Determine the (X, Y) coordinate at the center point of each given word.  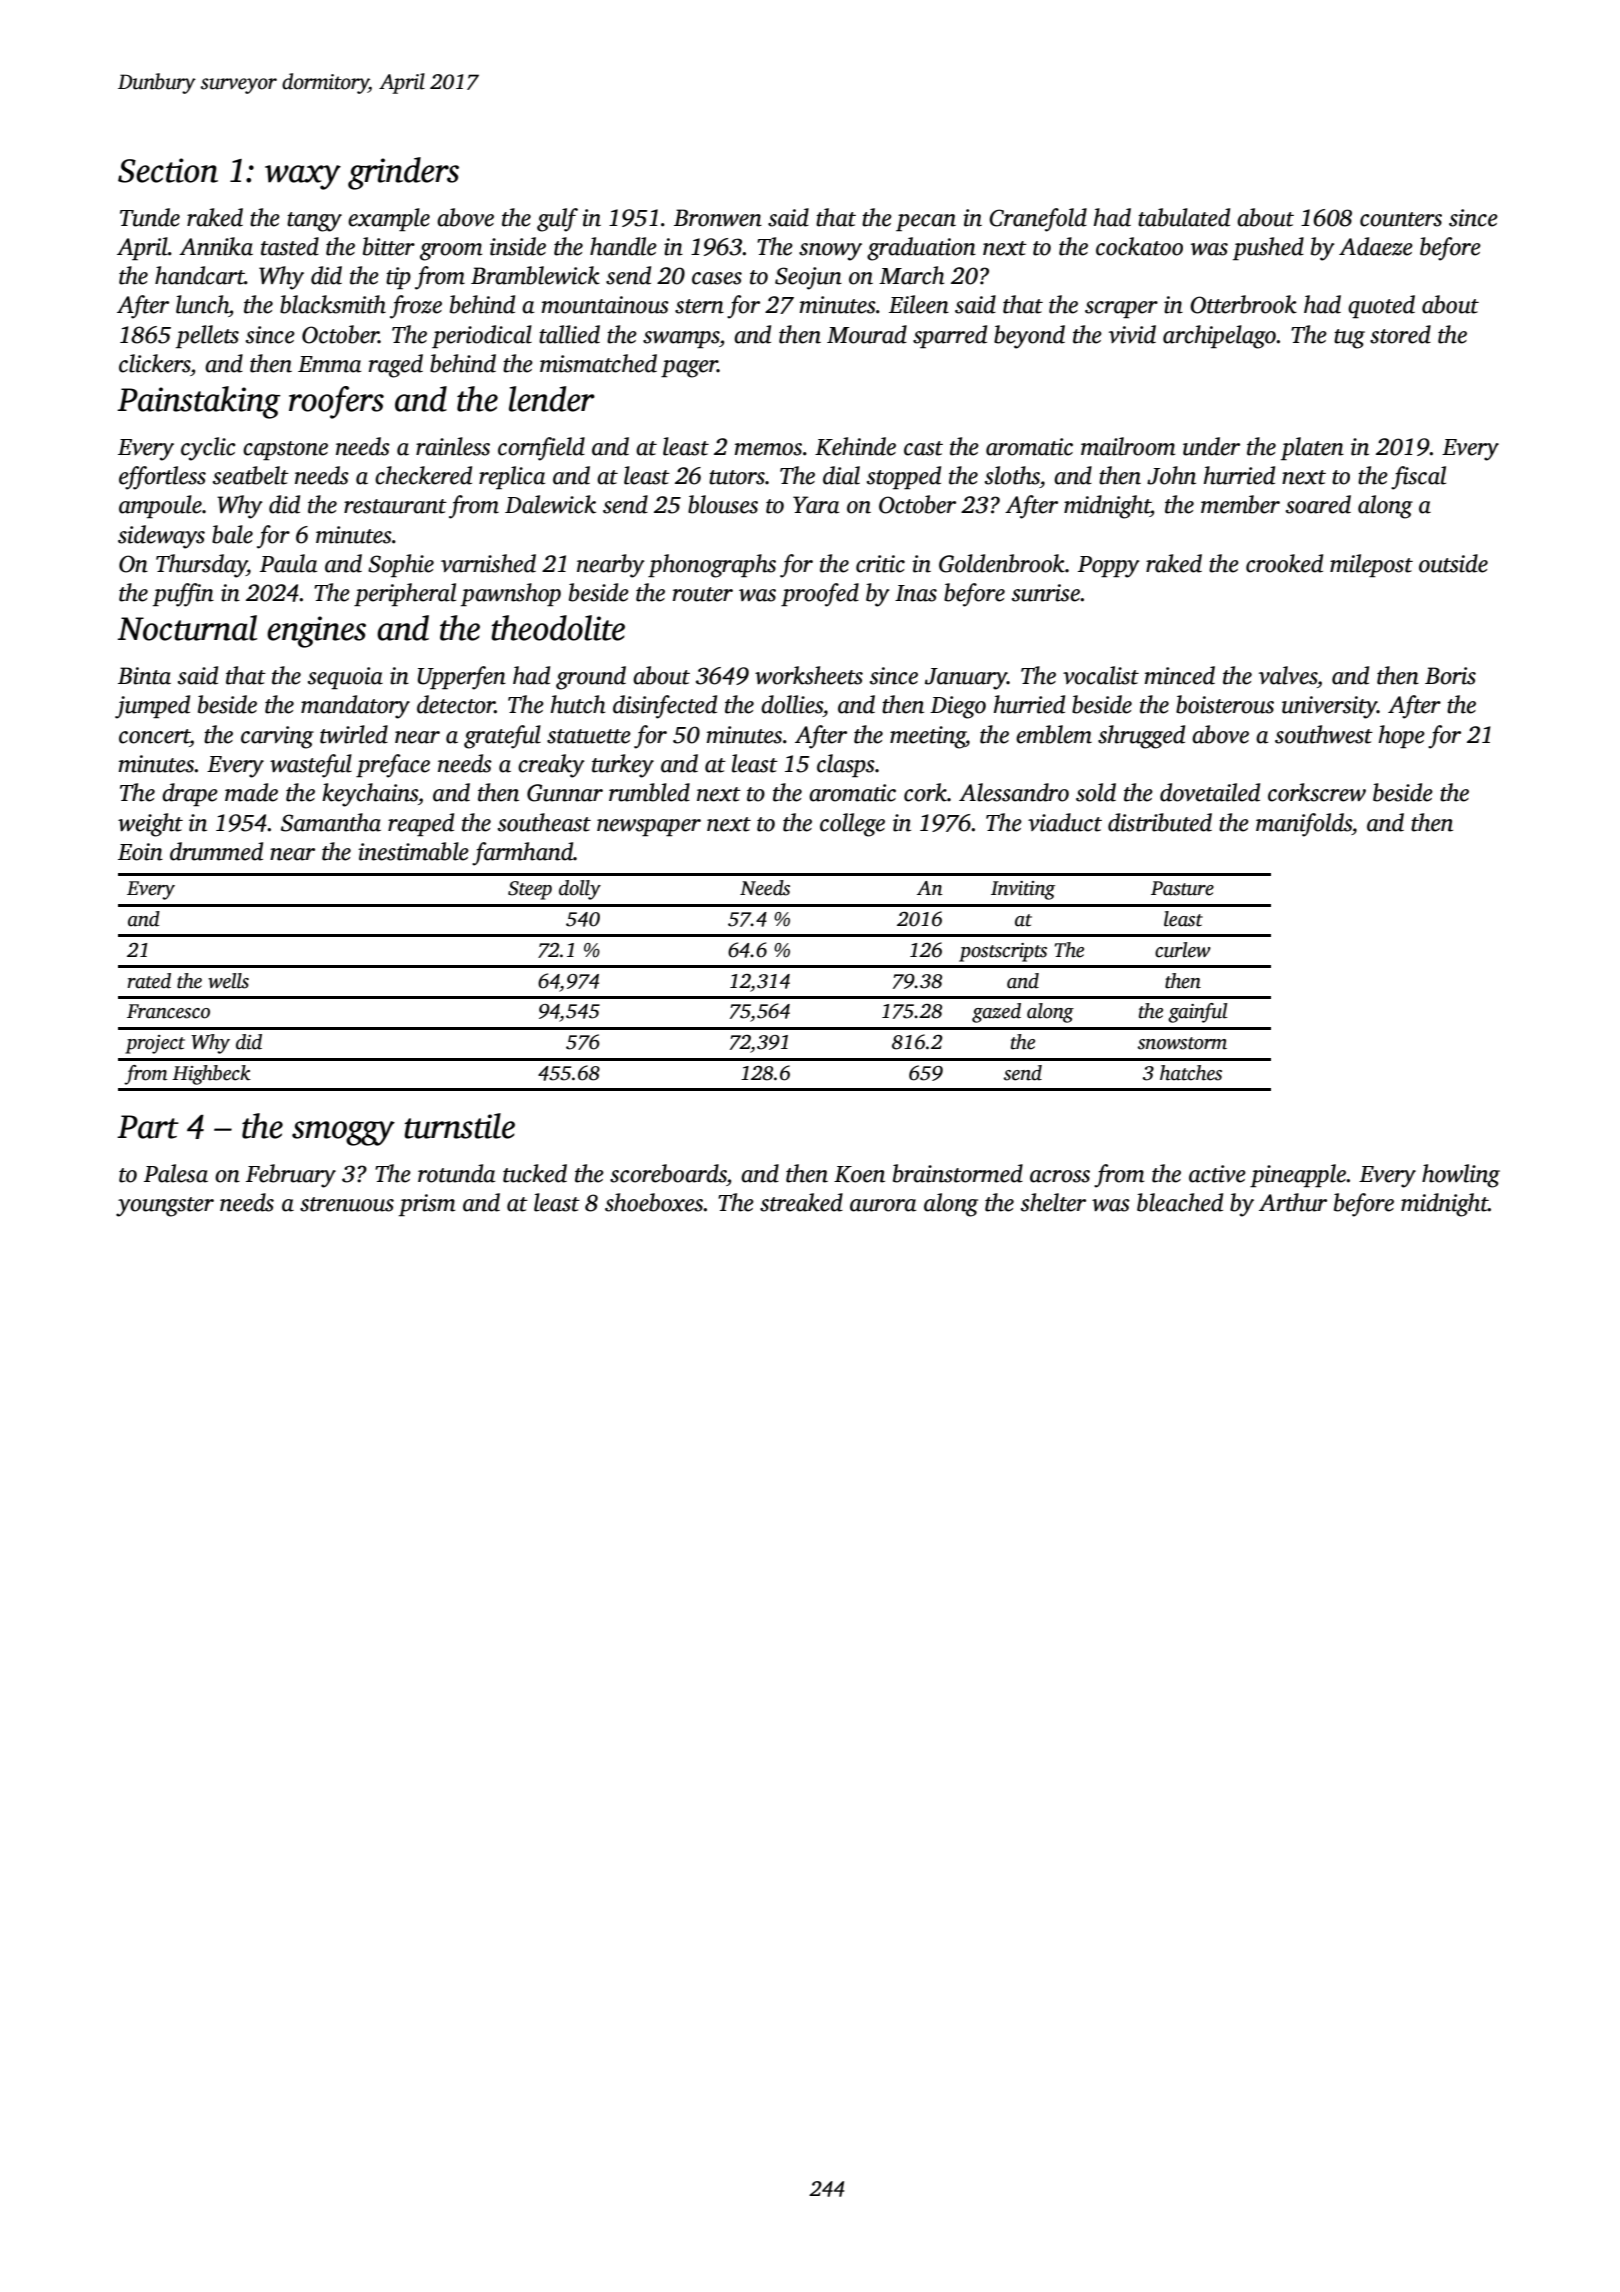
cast (923, 448)
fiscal (1418, 478)
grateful (502, 737)
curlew (1183, 950)
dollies (792, 704)
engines (316, 632)
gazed (996, 1013)
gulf (557, 220)
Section (168, 170)
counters (1401, 219)
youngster (165, 1207)
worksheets (809, 675)
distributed (1160, 822)
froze (416, 307)
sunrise (1046, 593)
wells (228, 981)
